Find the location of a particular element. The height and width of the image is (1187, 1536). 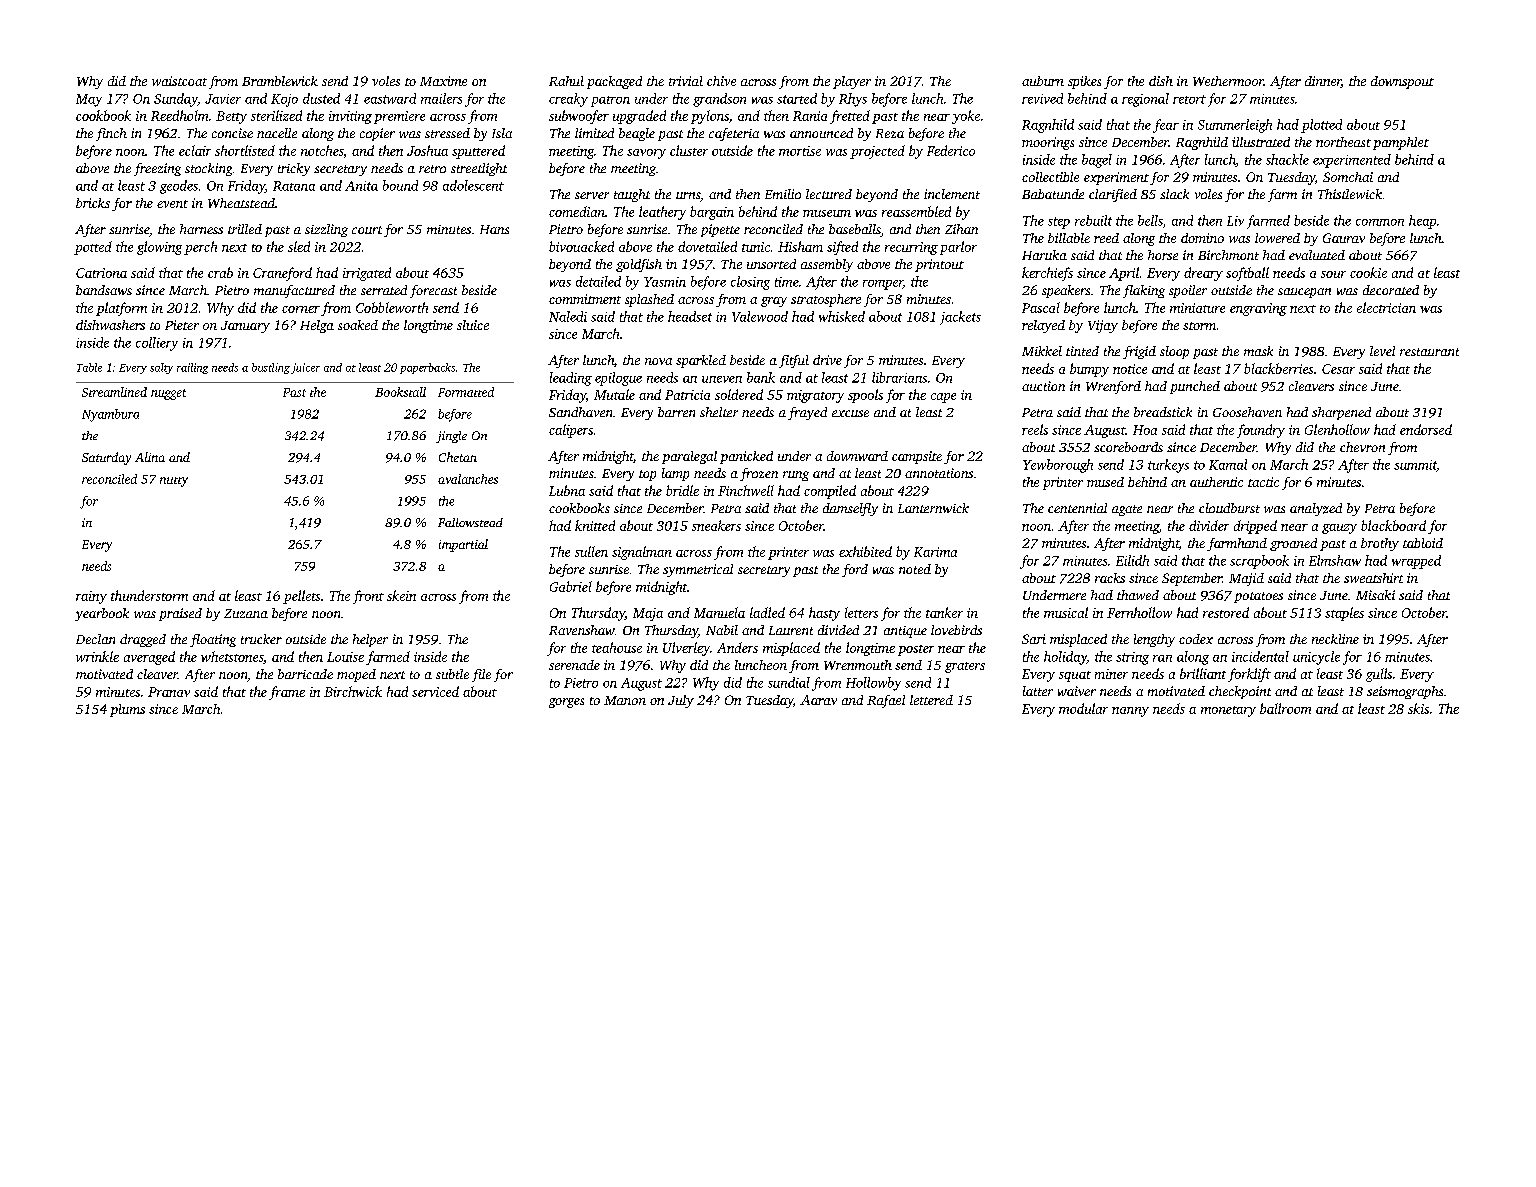

nutty is located at coordinates (174, 482).
